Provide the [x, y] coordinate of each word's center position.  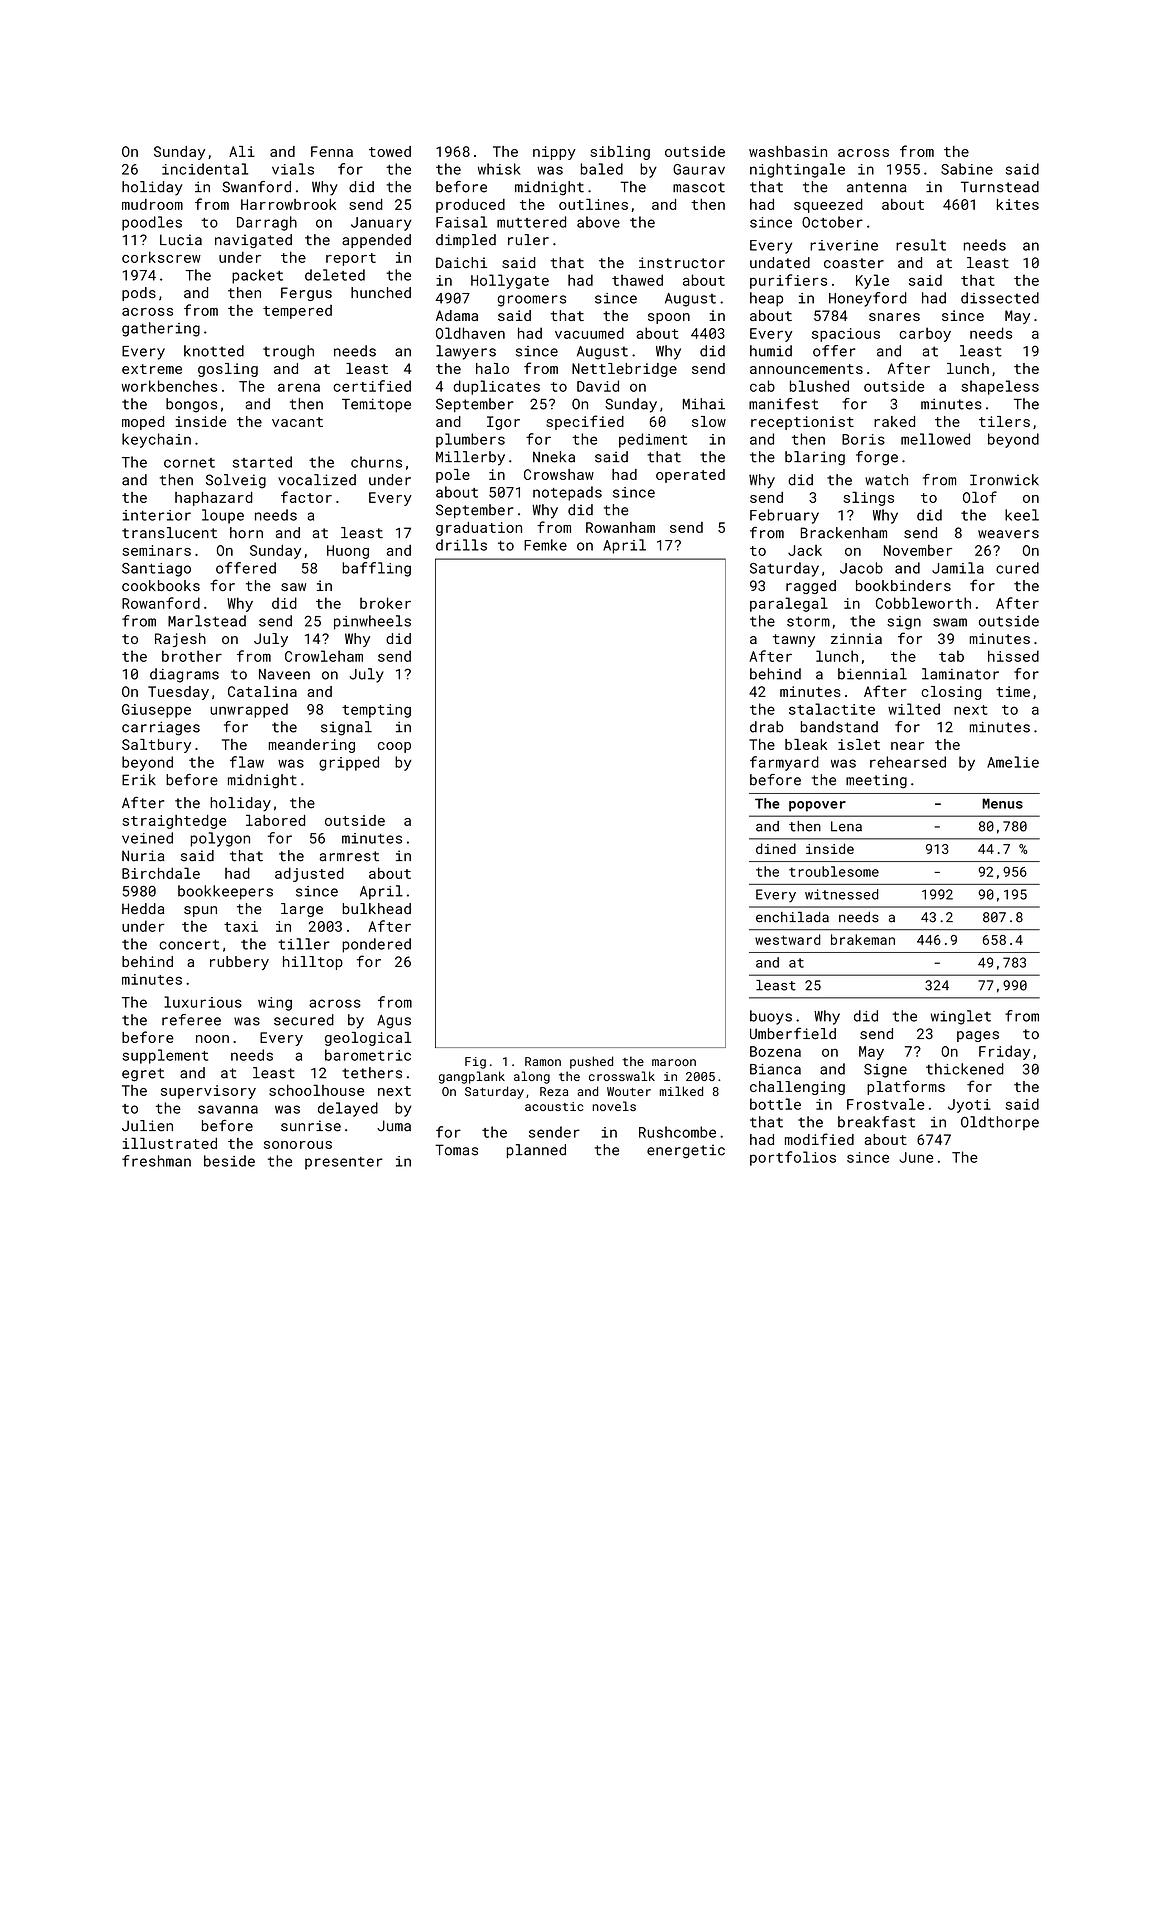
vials [293, 169]
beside [229, 1161]
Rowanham [620, 527]
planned [536, 1151]
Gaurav [699, 169]
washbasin [788, 151]
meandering [312, 746]
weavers [1008, 534]
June [916, 1157]
